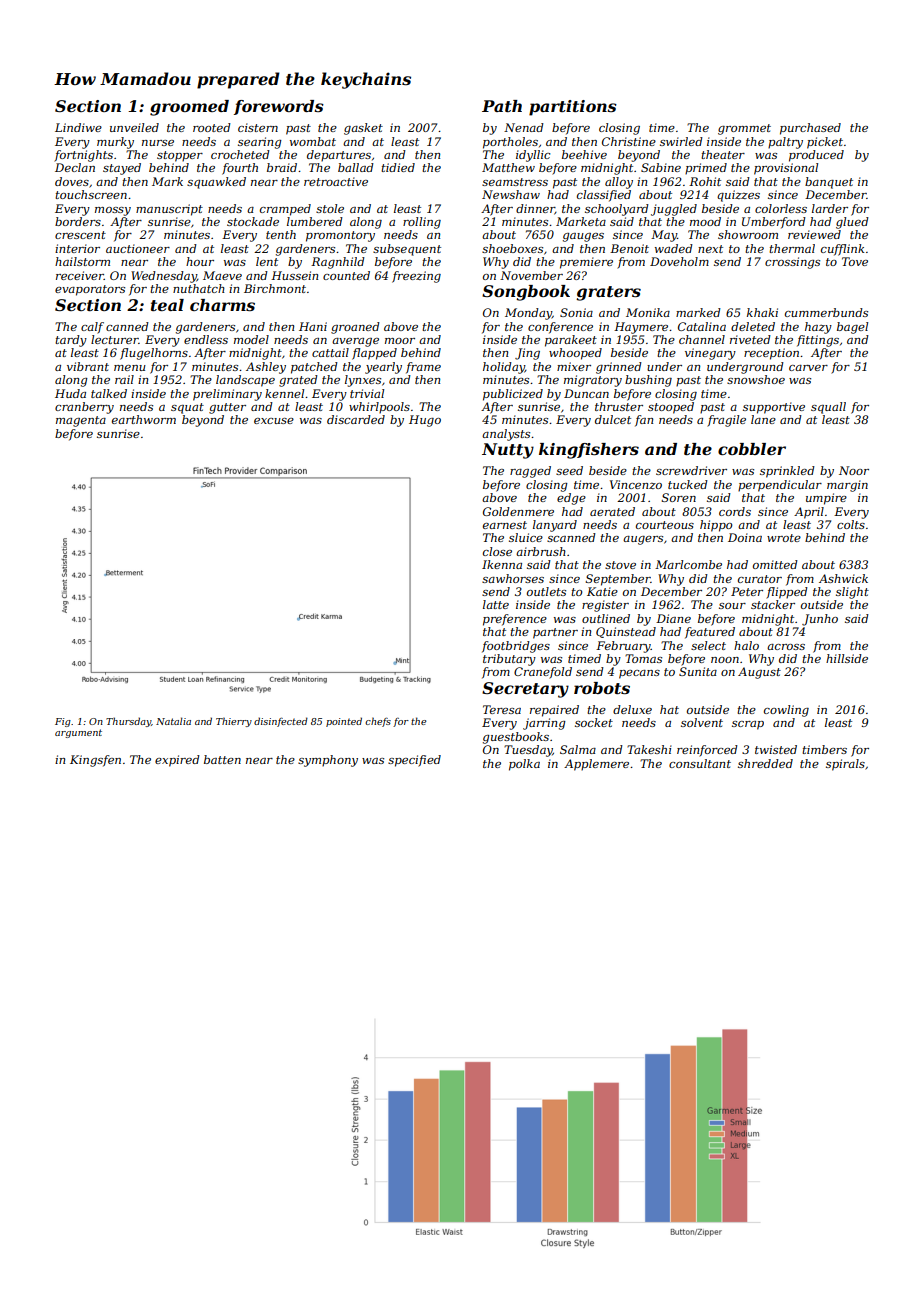 The height and width of the screenshot is (1308, 924). Describe the element at coordinates (753, 326) in the screenshot. I see `deleted` at that location.
